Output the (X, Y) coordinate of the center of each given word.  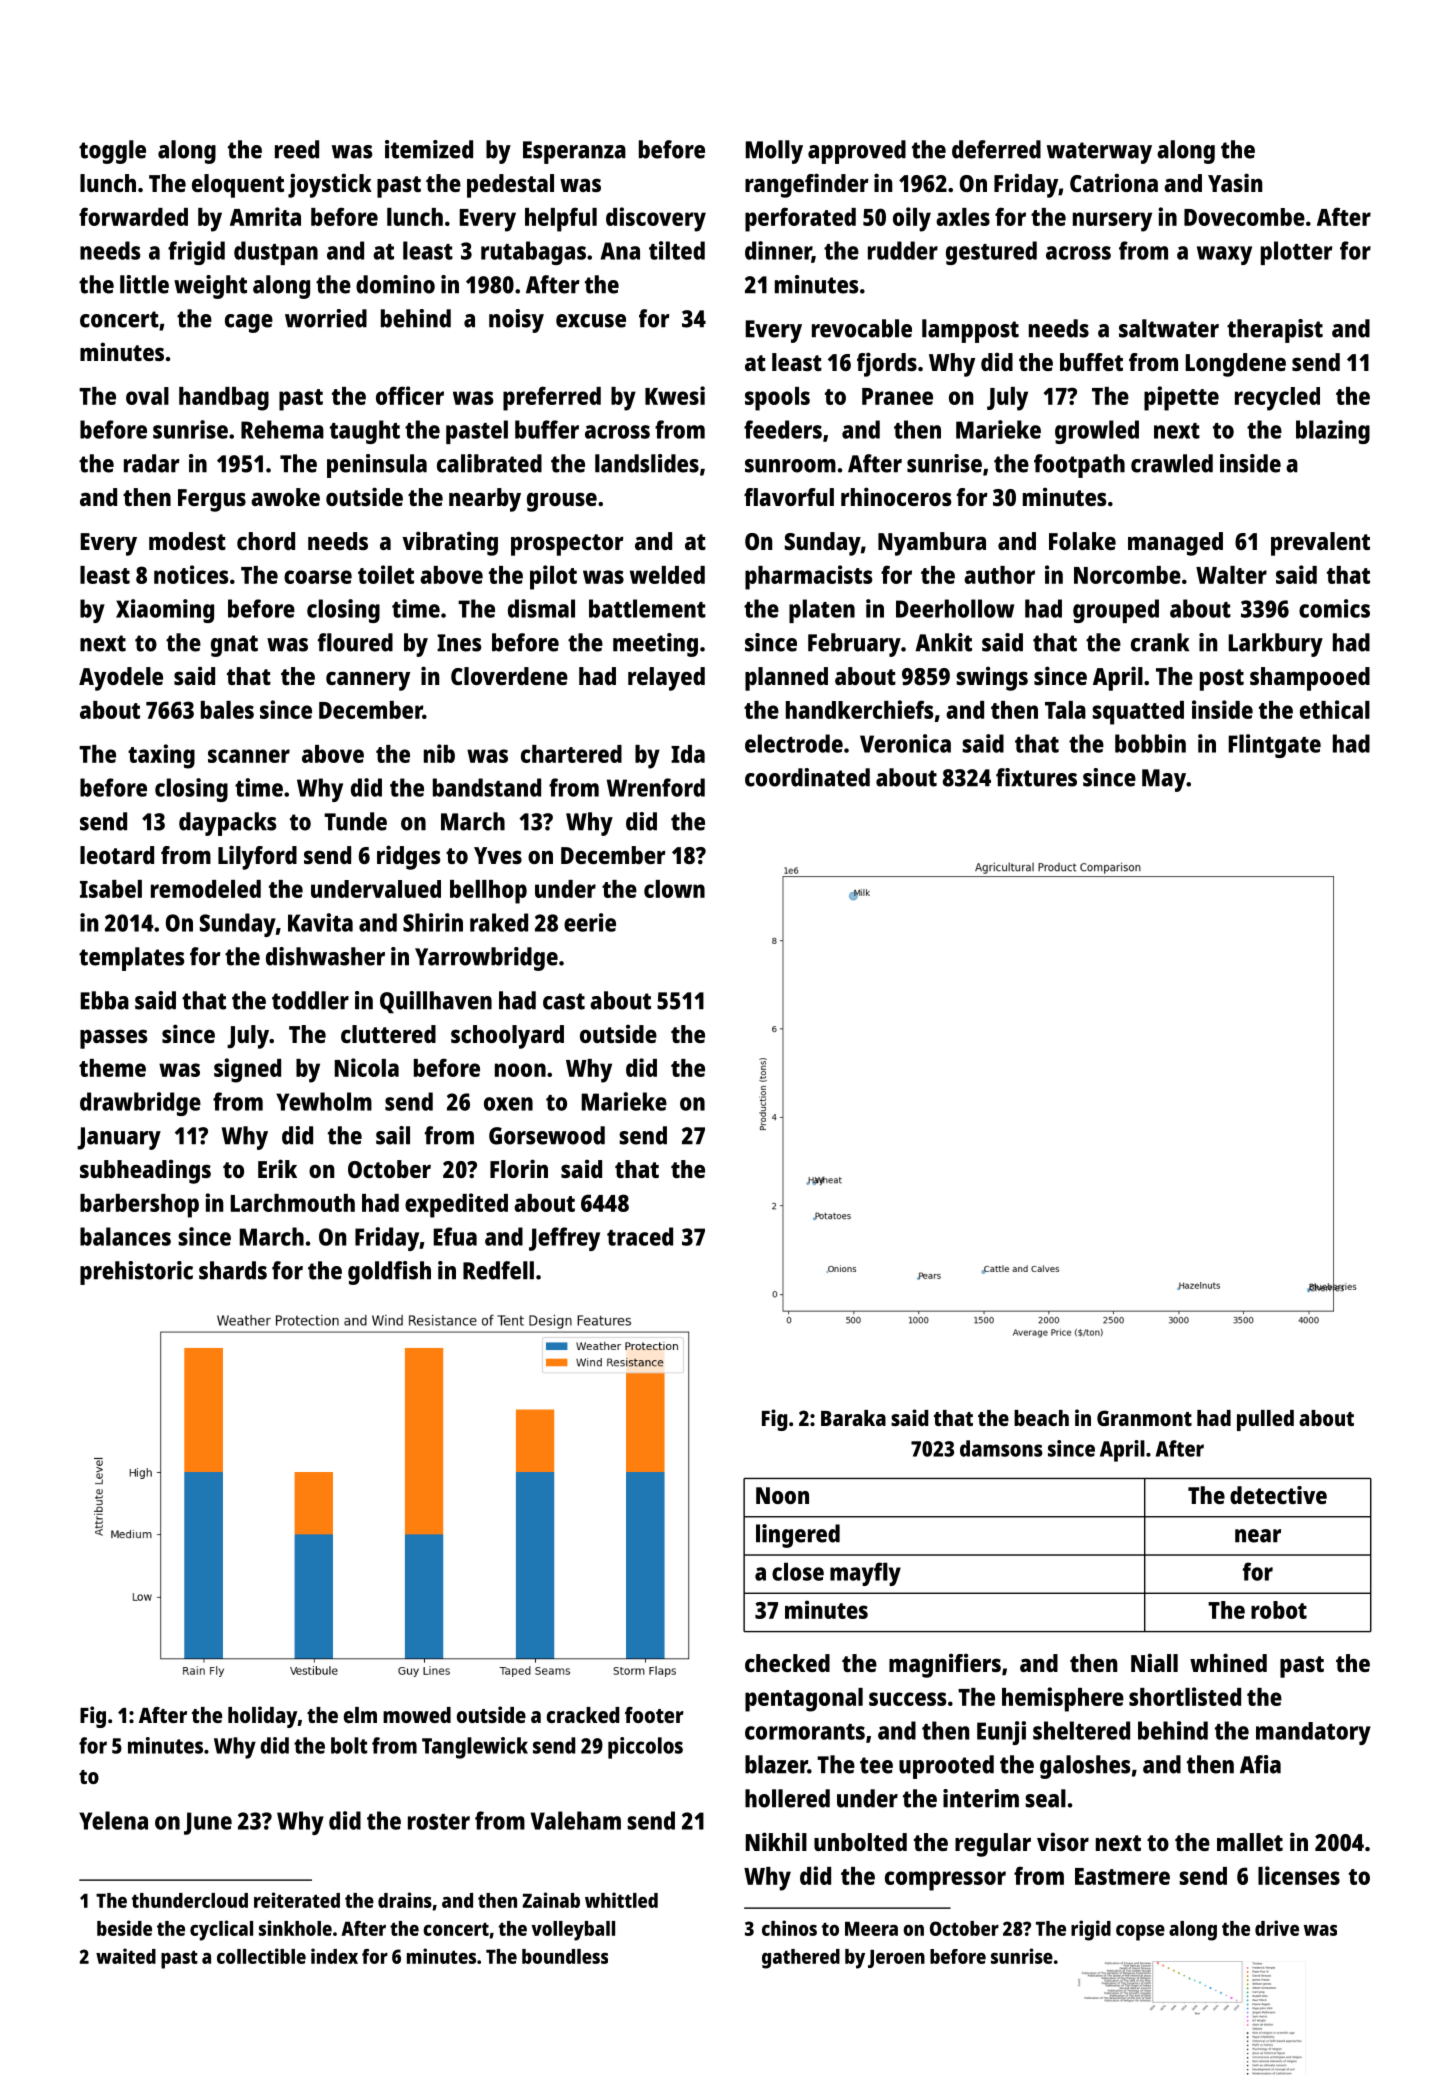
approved (857, 152)
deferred (996, 149)
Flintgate (1275, 746)
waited (126, 1956)
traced (640, 1236)
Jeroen (896, 1959)
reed (297, 149)
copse (1140, 1933)
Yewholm (324, 1101)
